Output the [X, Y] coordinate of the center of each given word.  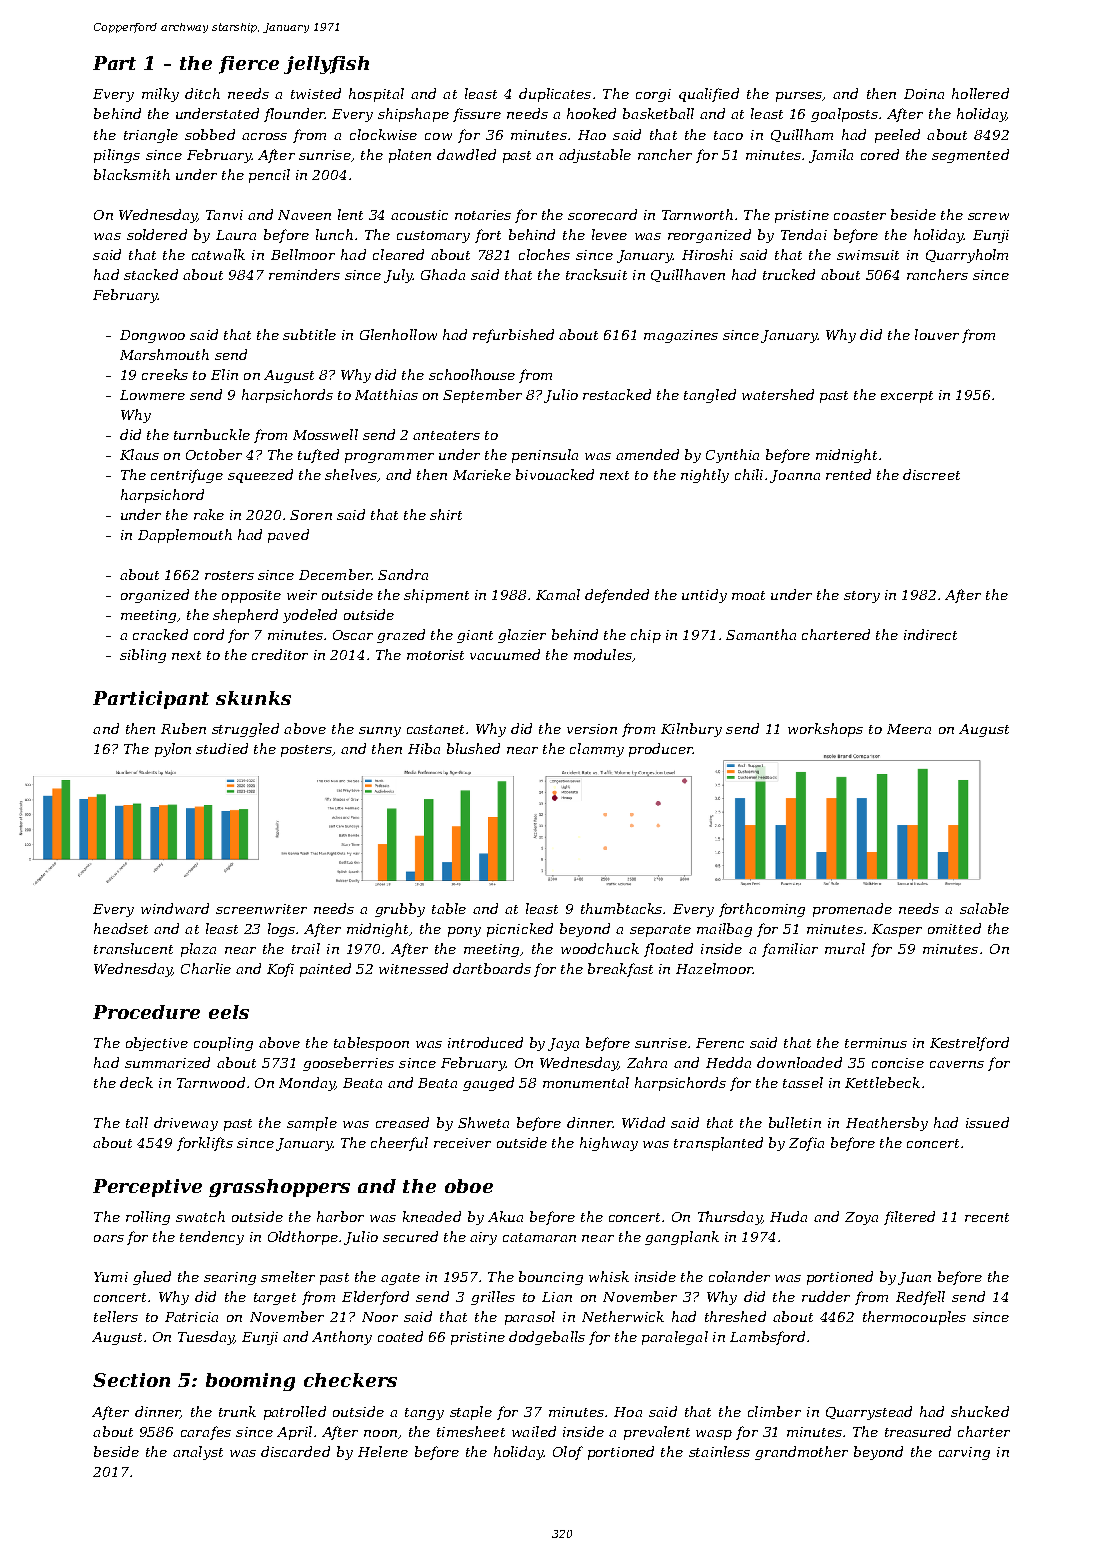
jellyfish [326, 65]
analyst [198, 1453]
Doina [924, 94]
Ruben [183, 728]
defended [617, 596]
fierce [249, 65]
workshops [825, 730]
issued [987, 1122]
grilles [493, 1298]
